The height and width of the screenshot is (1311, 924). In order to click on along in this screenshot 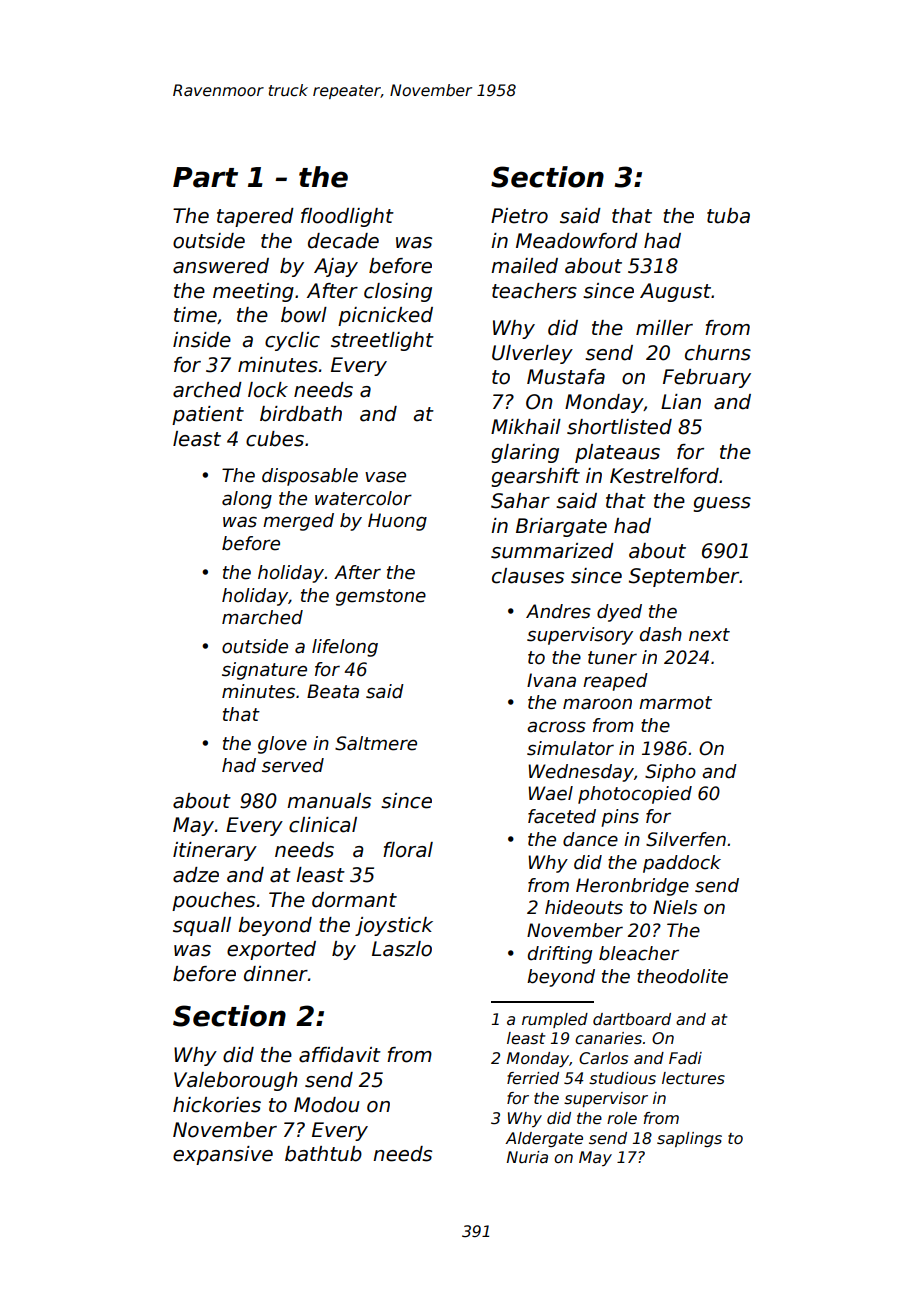, I will do `click(247, 500)`.
